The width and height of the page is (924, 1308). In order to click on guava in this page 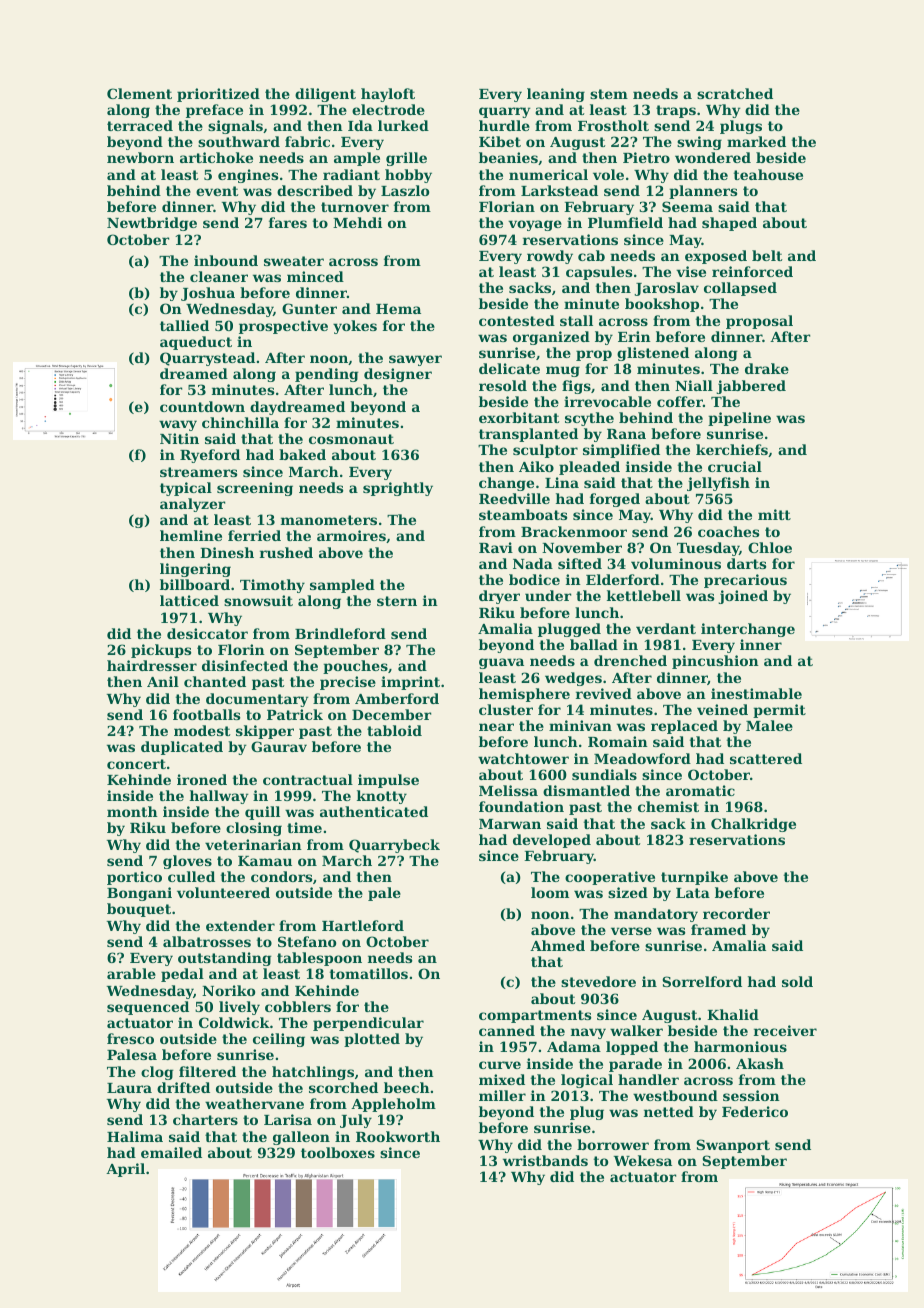, I will do `click(501, 663)`.
